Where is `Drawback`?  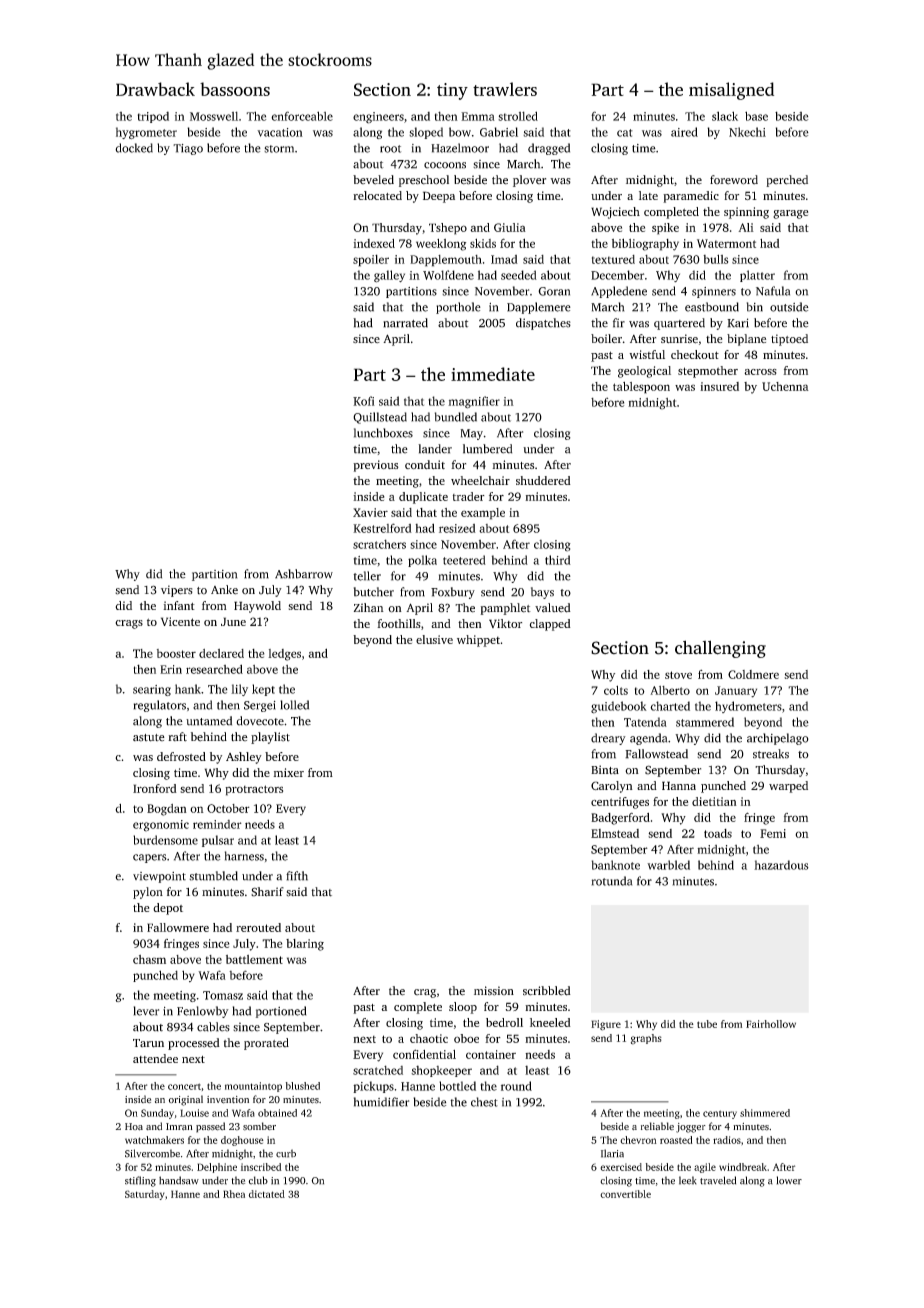 Drawback is located at coordinates (155, 89).
